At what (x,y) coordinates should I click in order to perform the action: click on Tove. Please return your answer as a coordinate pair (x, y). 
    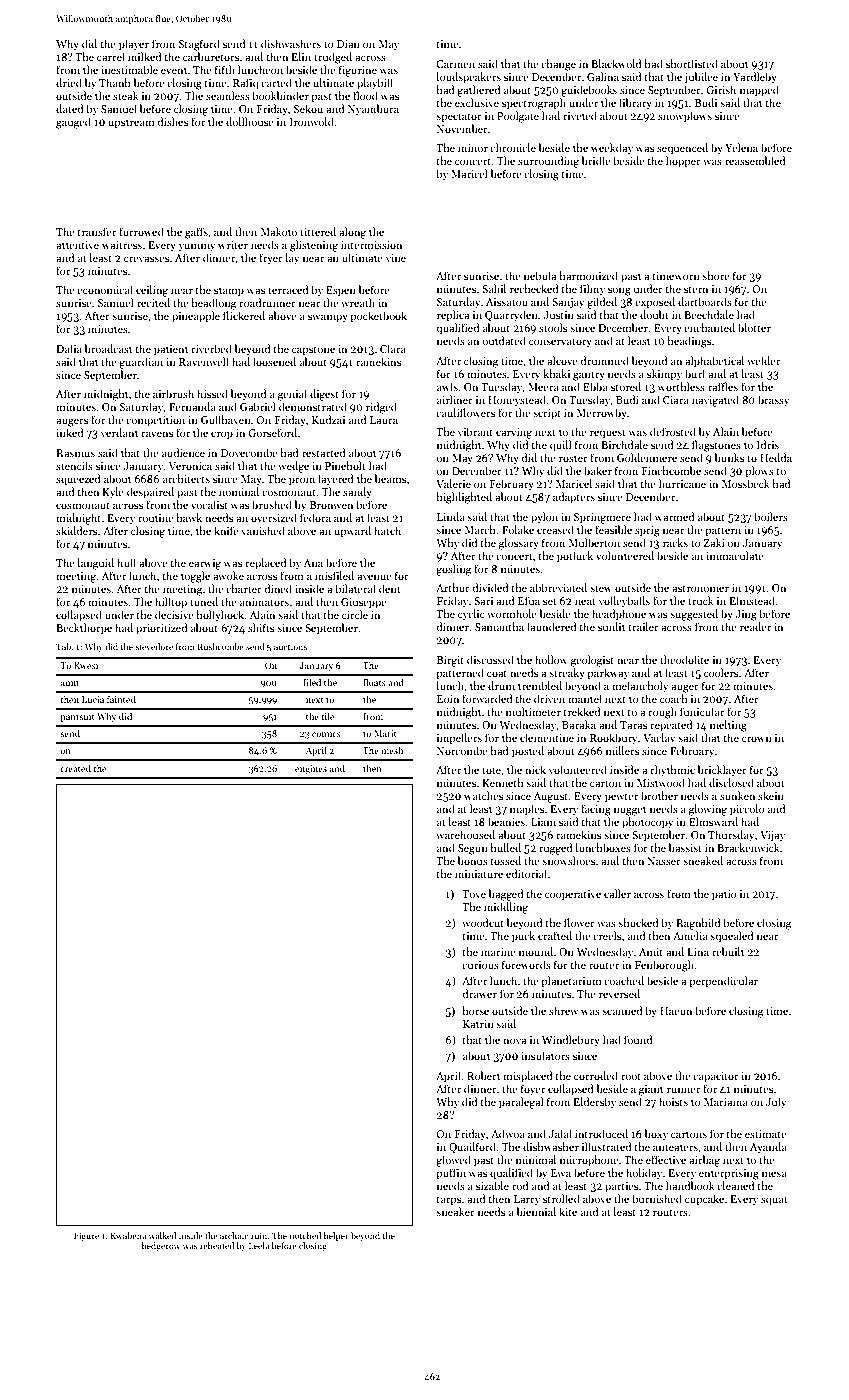
    Looking at the image, I should click on (474, 894).
